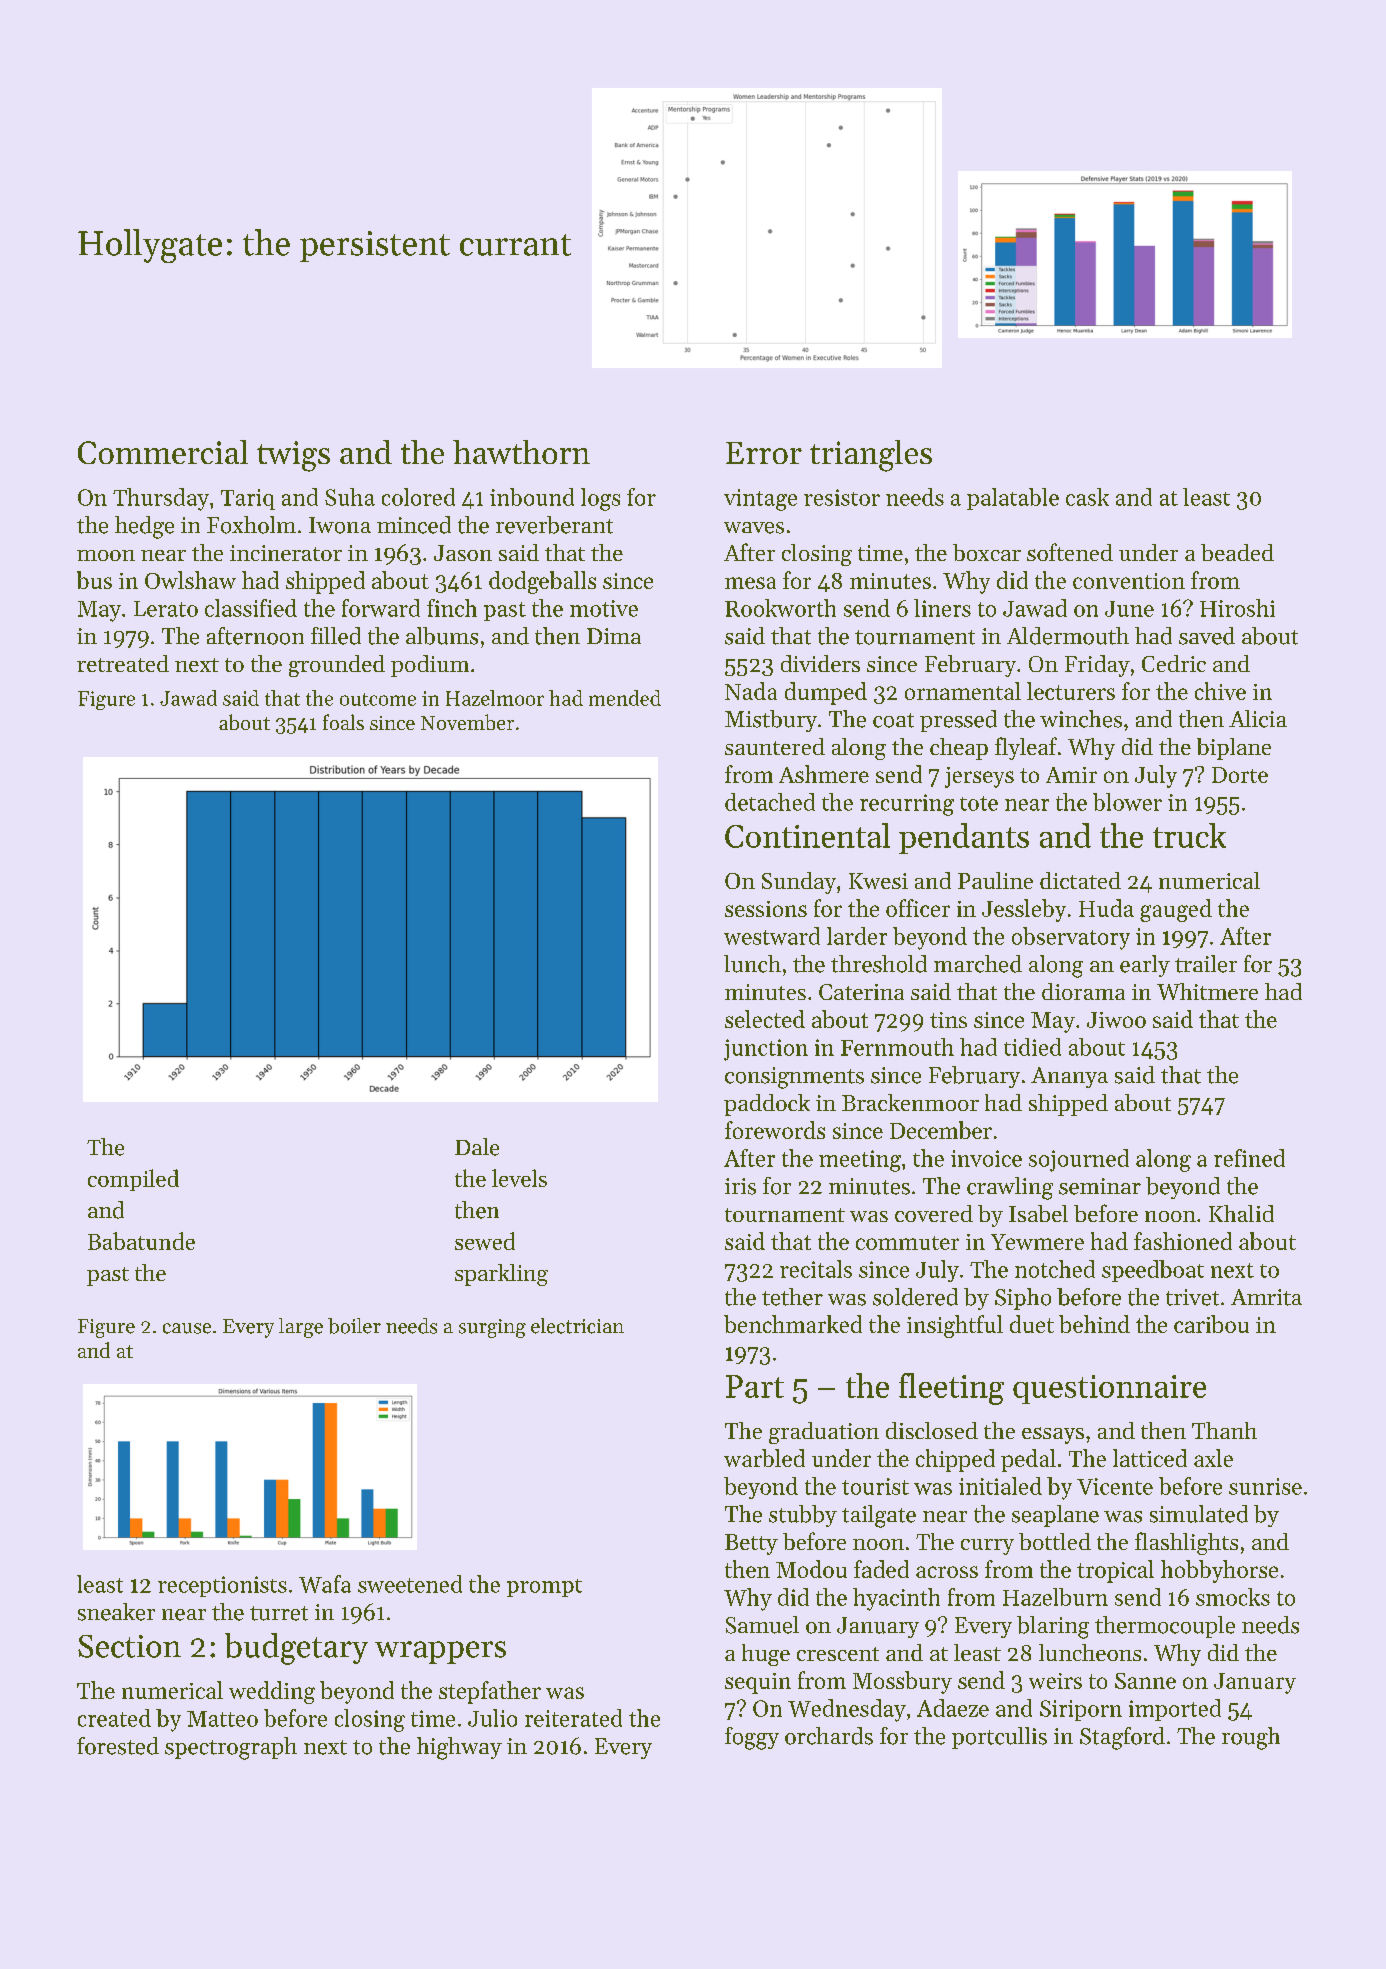 This page has width=1386, height=1969. What do you see at coordinates (343, 722) in the page?
I see `foals` at bounding box center [343, 722].
